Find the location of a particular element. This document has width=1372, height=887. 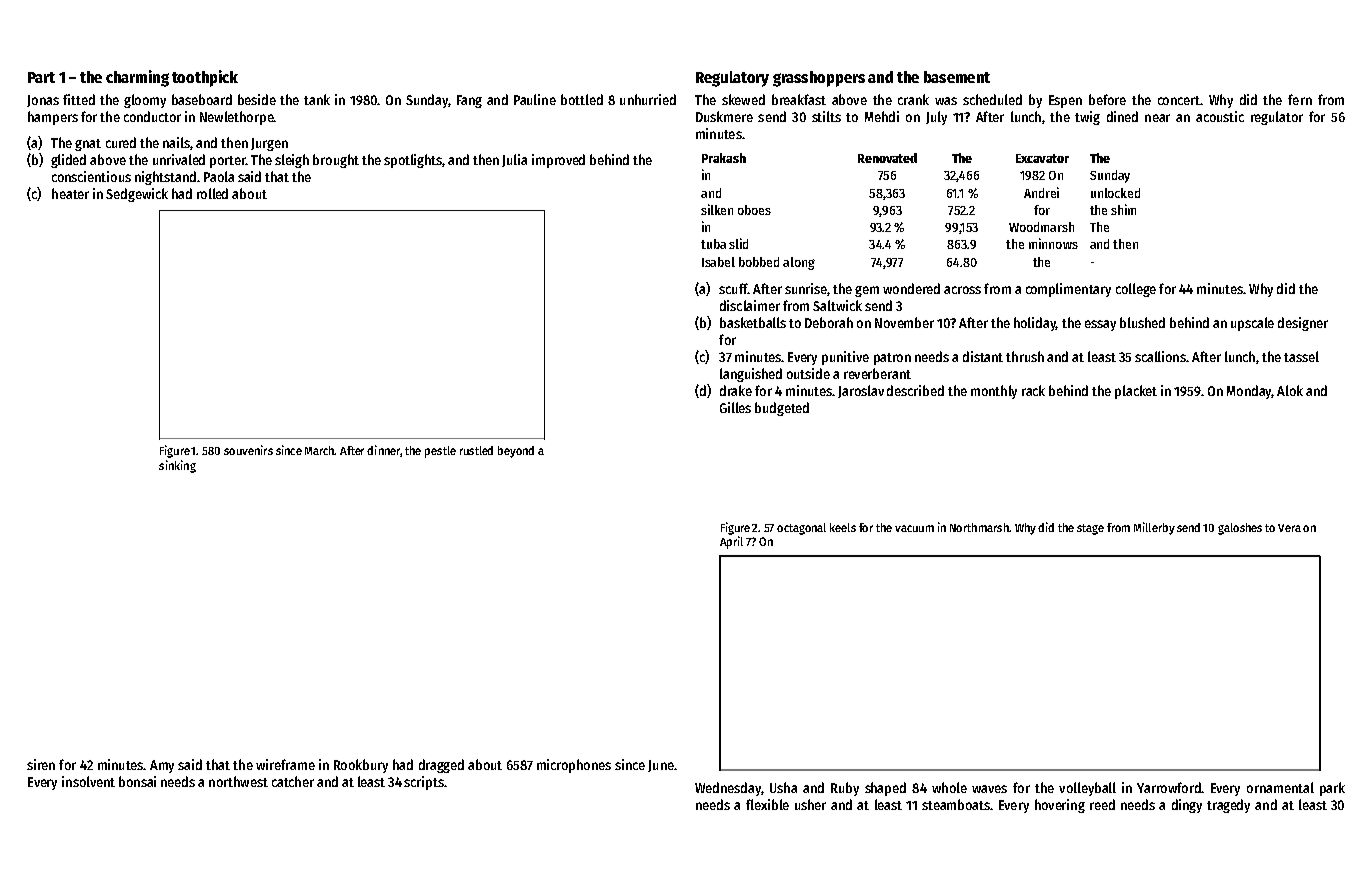

Vera is located at coordinates (1289, 528).
